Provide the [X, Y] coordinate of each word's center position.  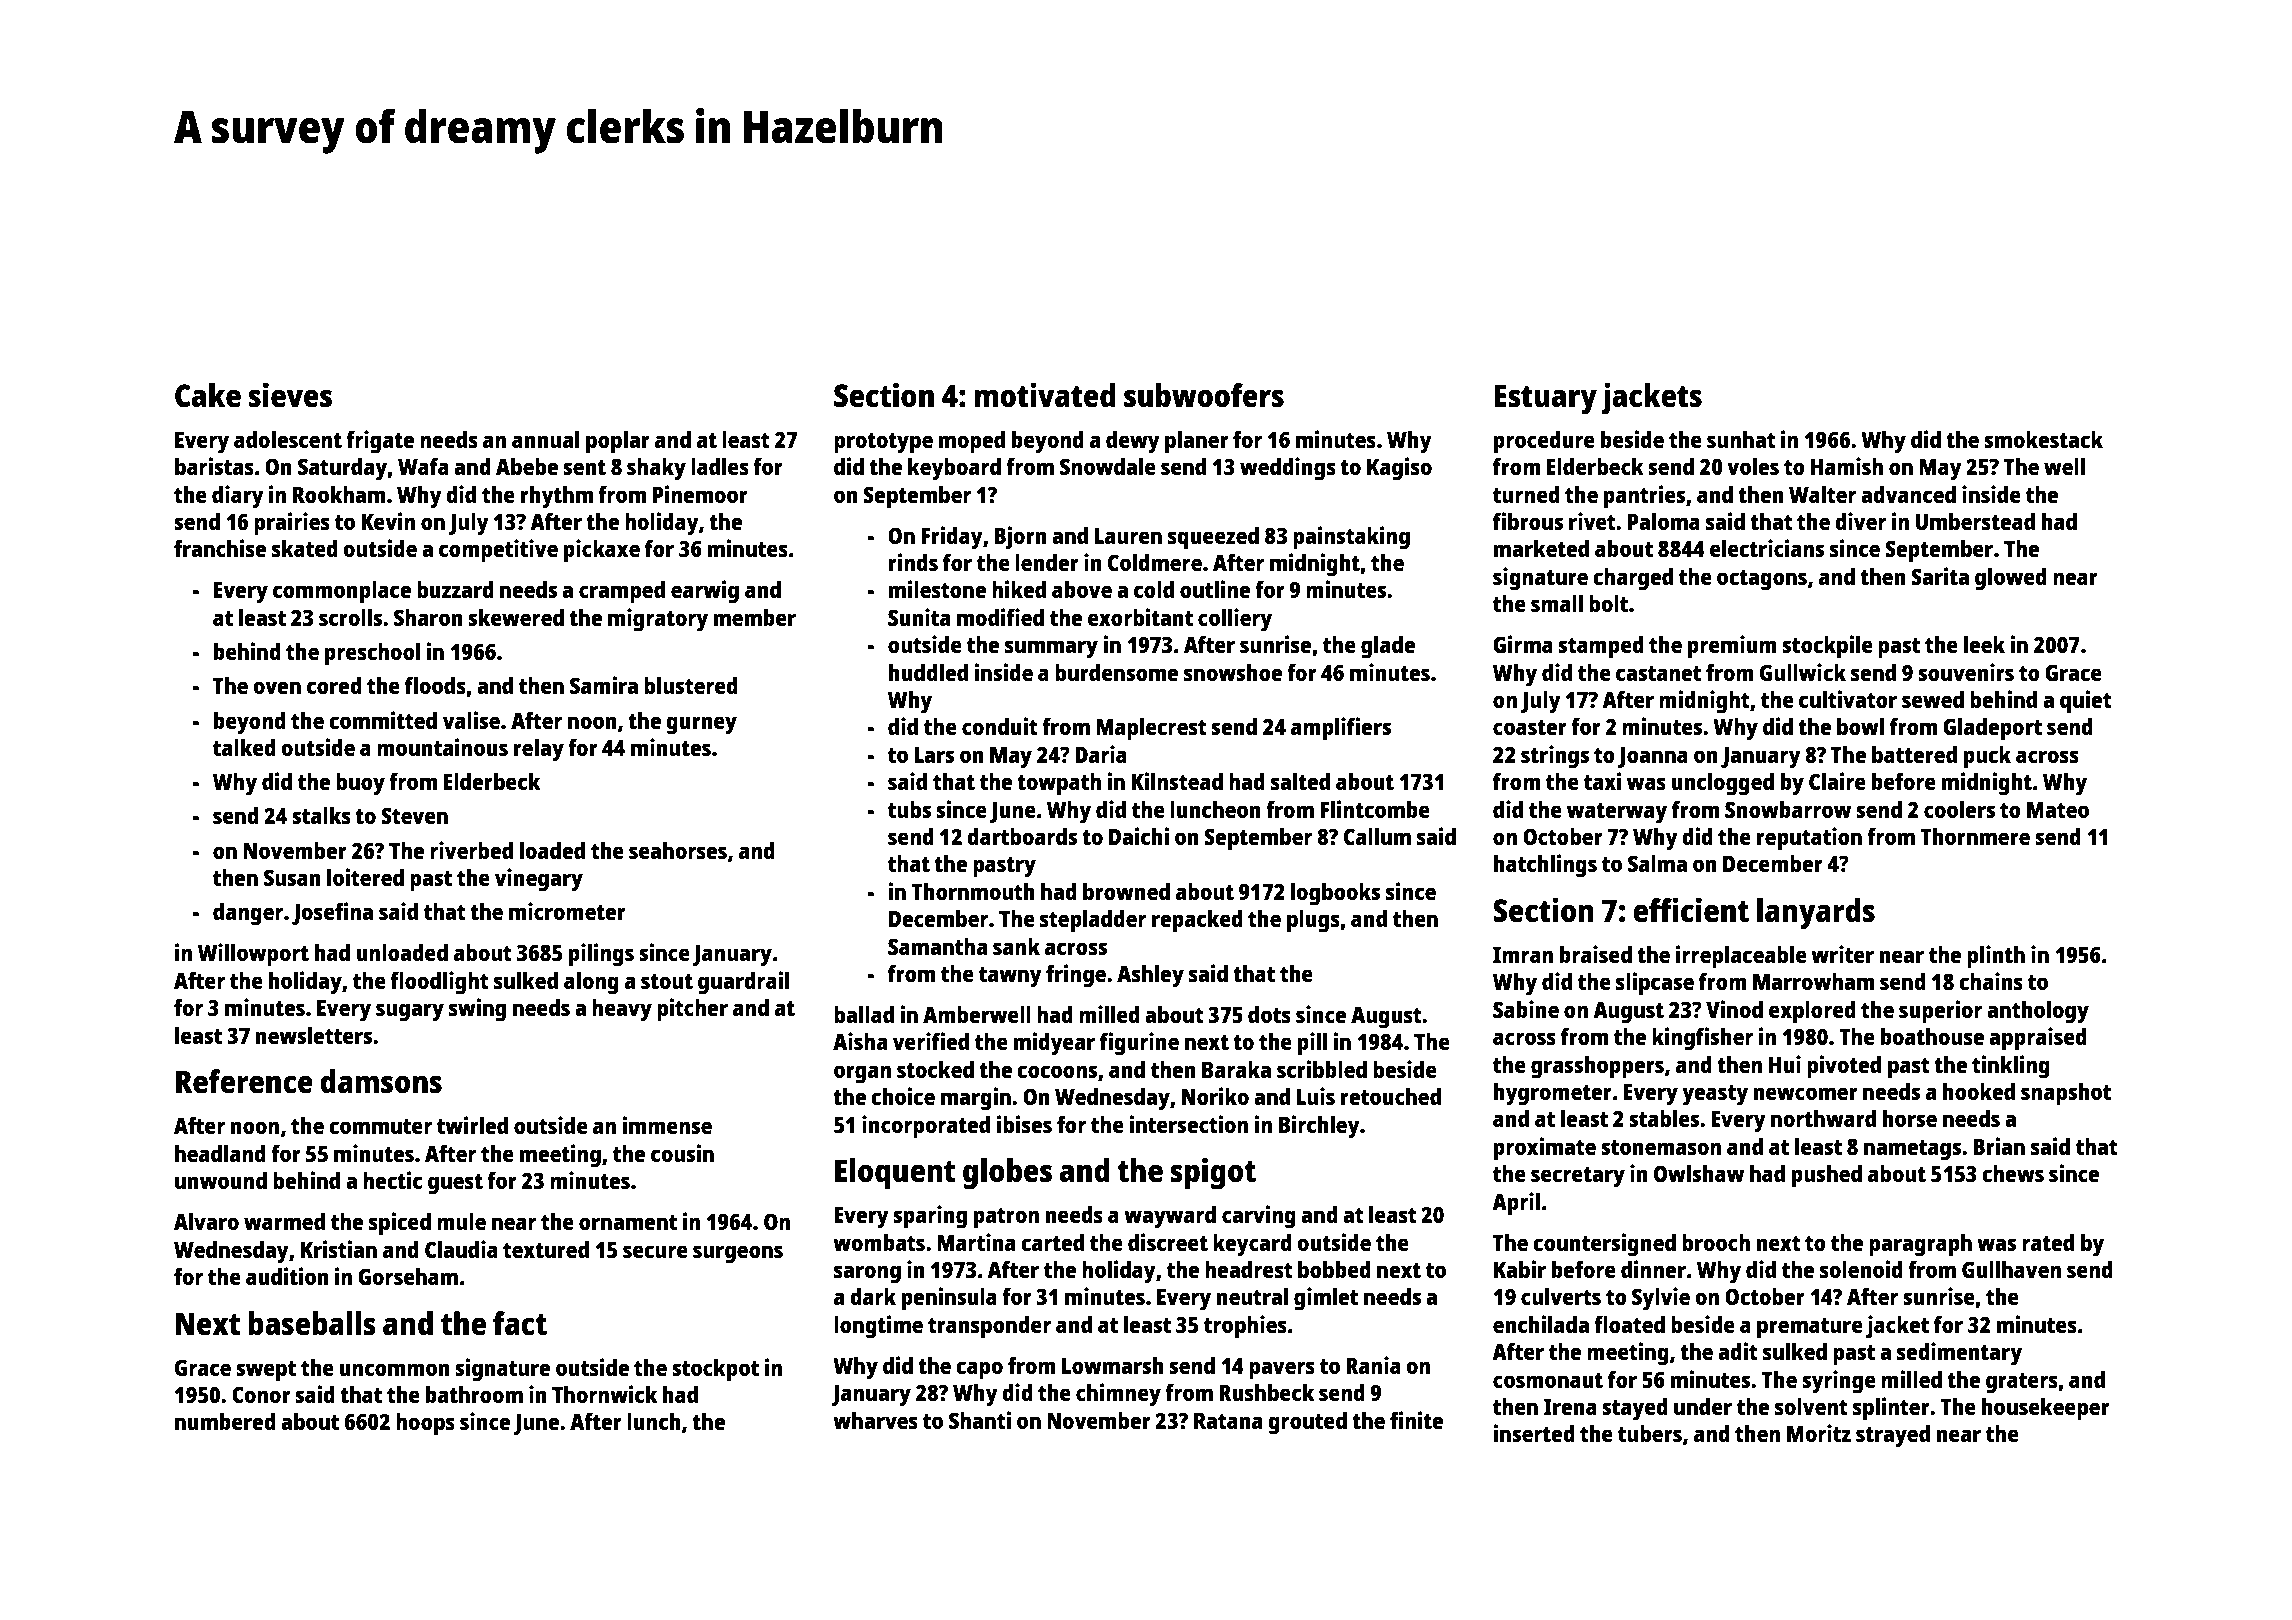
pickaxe [602, 551]
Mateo [2058, 810]
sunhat [1741, 439]
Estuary [1545, 399]
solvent [1811, 1406]
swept [266, 1371]
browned [1126, 891]
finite [1416, 1420]
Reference [244, 1081]
